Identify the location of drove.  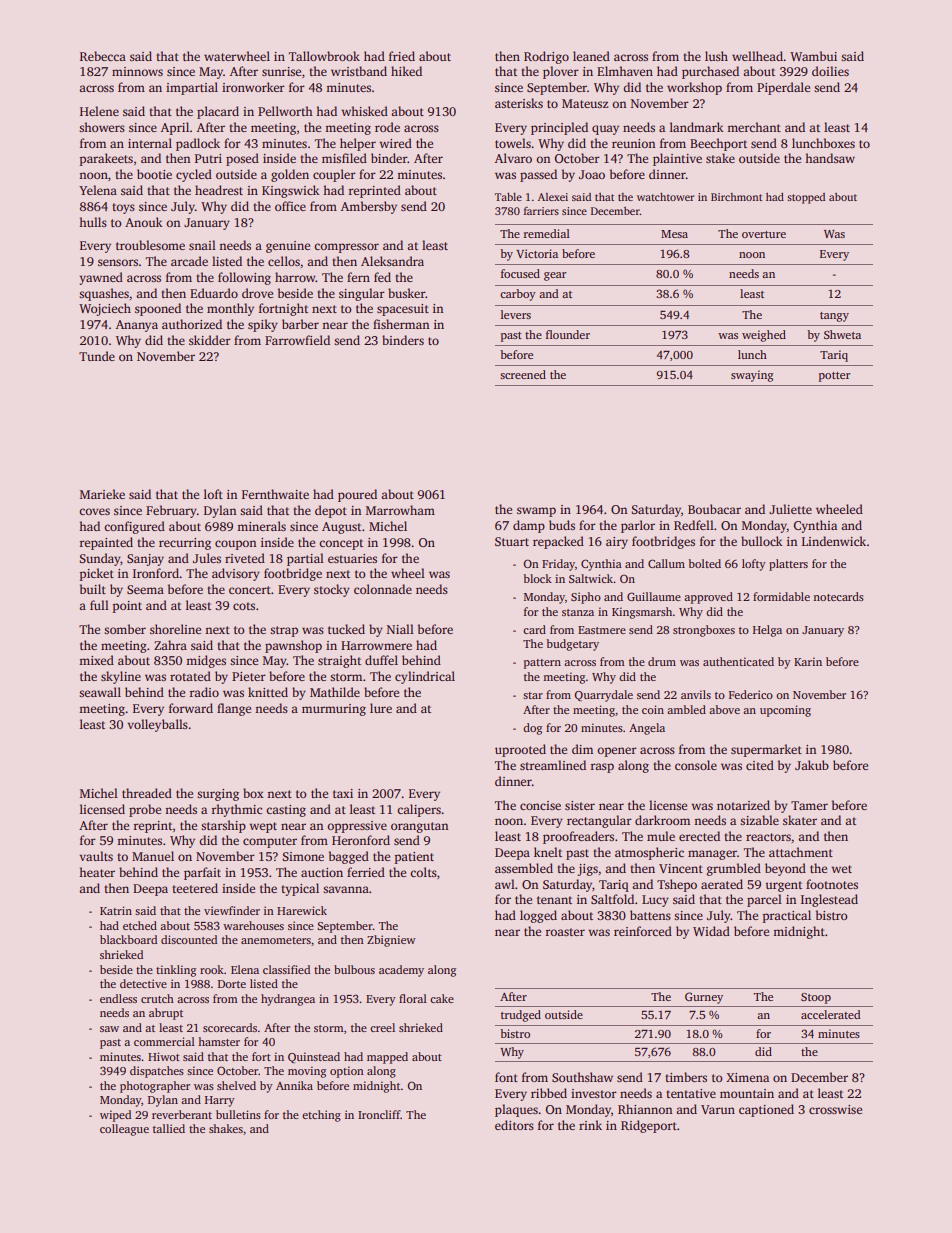
(257, 293).
